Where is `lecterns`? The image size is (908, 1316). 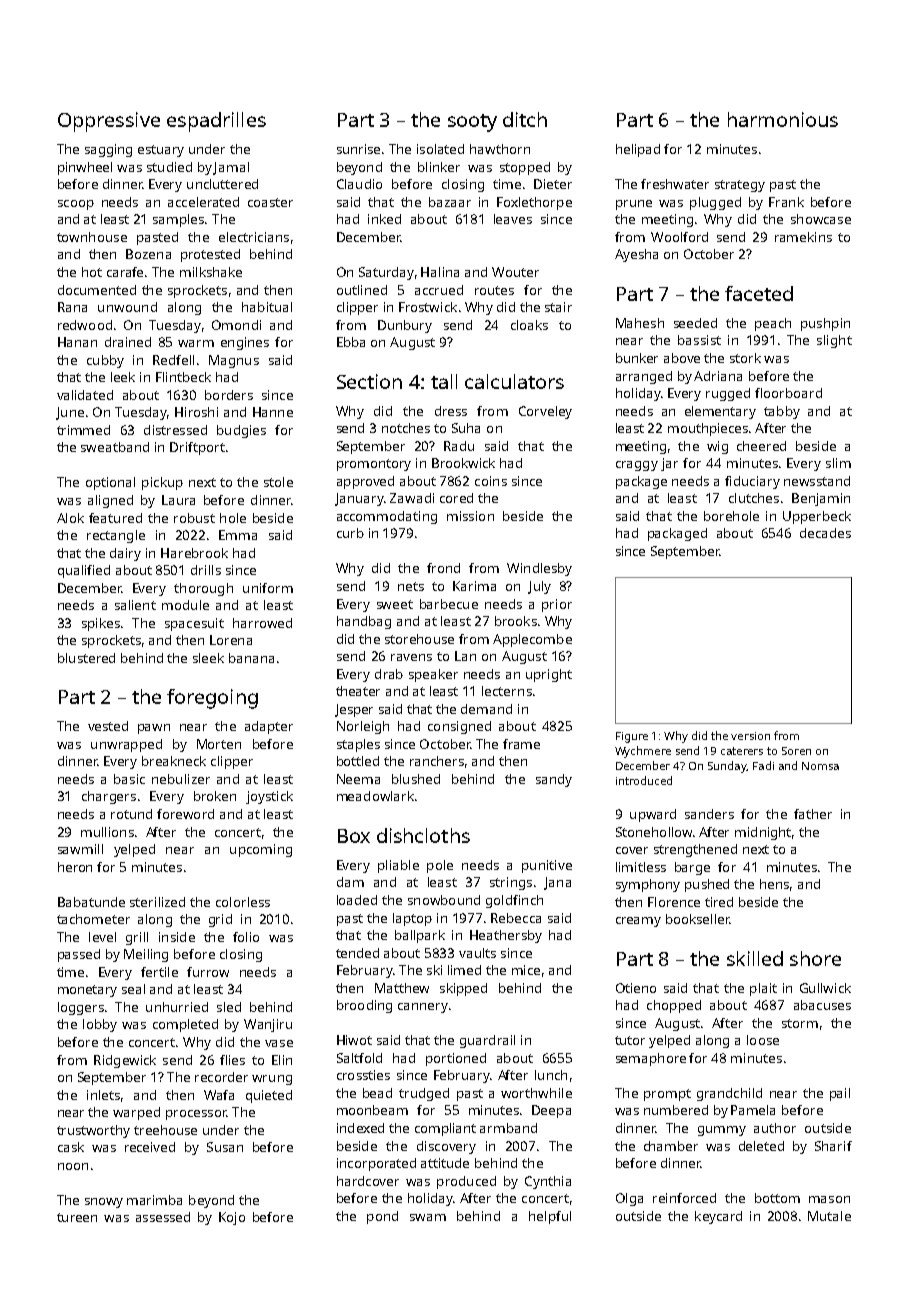
lecterns is located at coordinates (507, 691).
